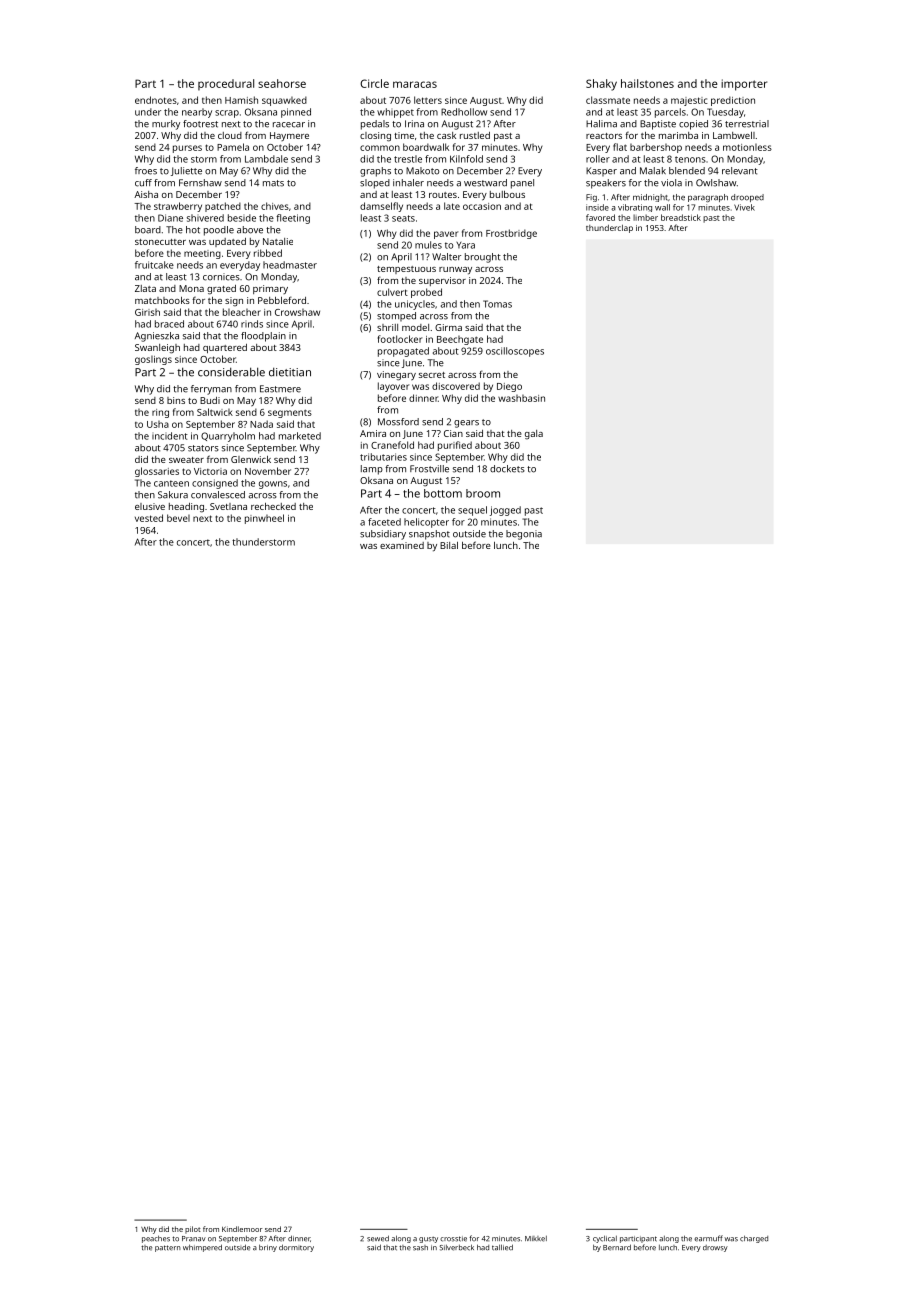 This screenshot has height=1316, width=908. I want to click on Vivek, so click(744, 207).
